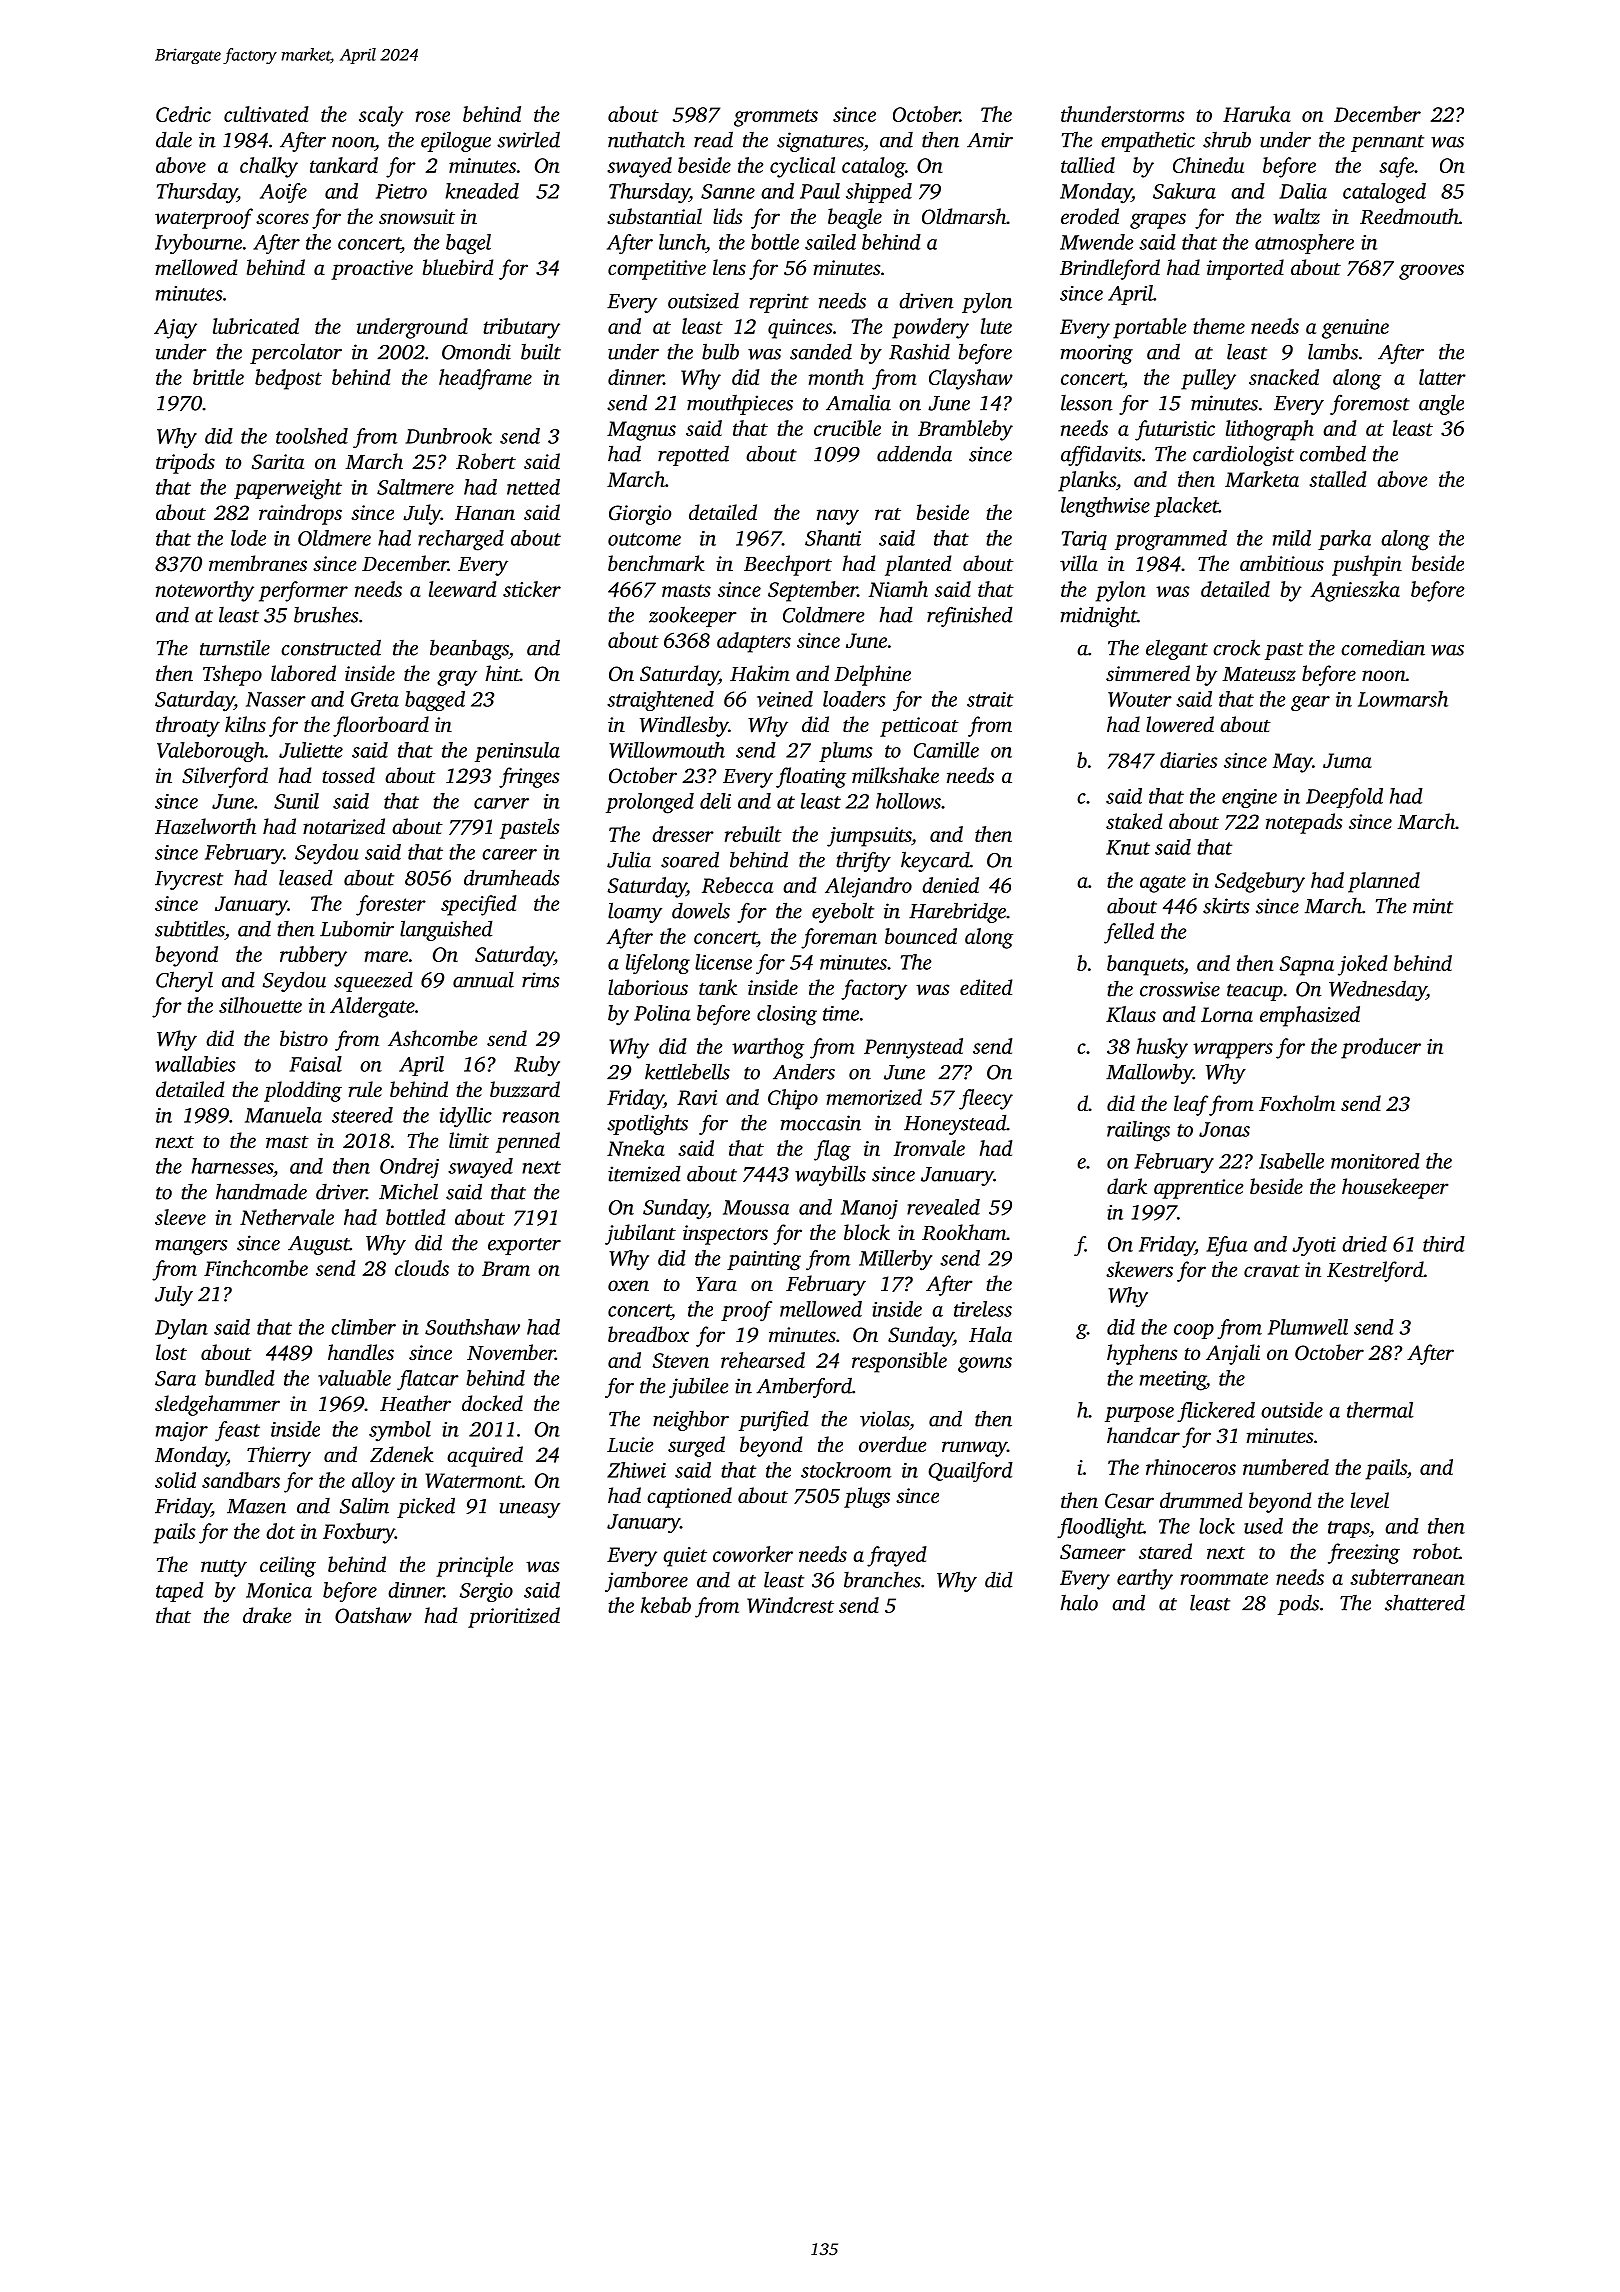  Describe the element at coordinates (1367, 565) in the document. I see `pushpin` at that location.
